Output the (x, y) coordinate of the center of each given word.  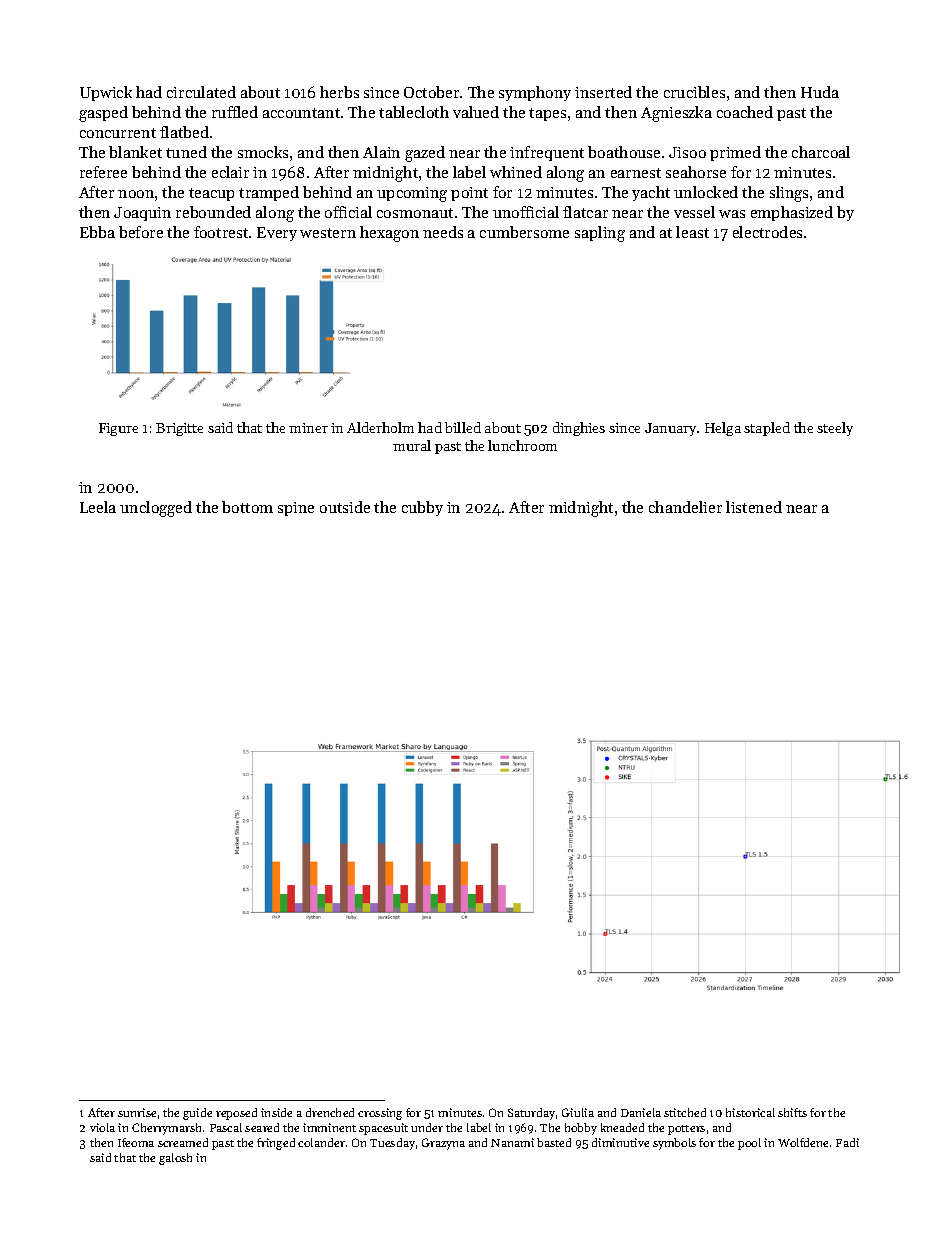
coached (745, 112)
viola (102, 1127)
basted (554, 1142)
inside (276, 1112)
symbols (674, 1144)
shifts (792, 1112)
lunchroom (522, 445)
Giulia (578, 1112)
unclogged (156, 509)
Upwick (106, 93)
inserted (603, 92)
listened (754, 507)
